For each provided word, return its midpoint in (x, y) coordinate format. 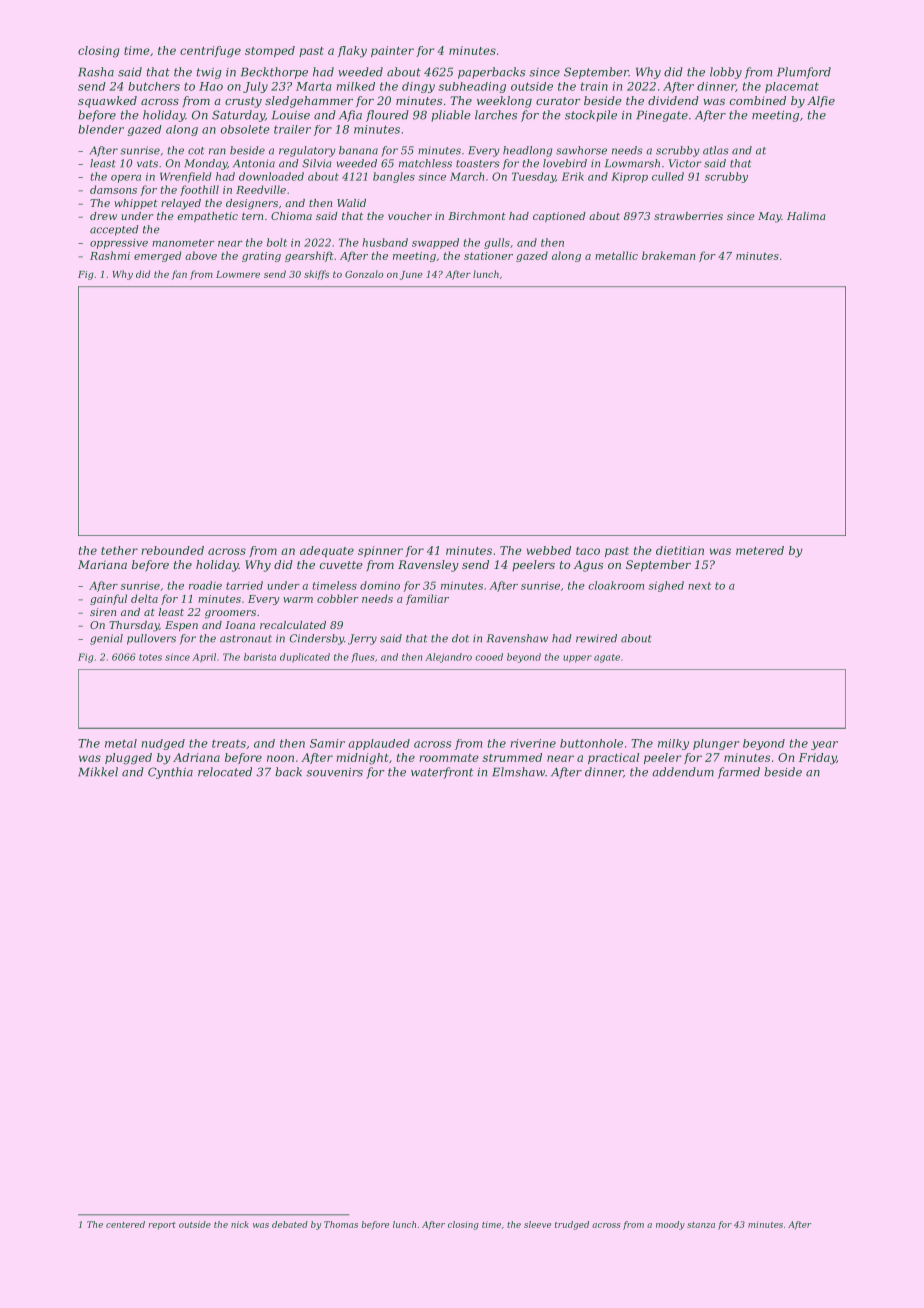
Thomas (341, 1224)
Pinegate (662, 116)
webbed (549, 550)
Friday (818, 759)
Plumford (804, 73)
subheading (472, 87)
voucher (410, 216)
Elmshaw (518, 772)
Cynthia (170, 773)
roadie (205, 585)
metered (760, 550)
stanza (701, 1225)
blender (101, 129)
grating (261, 257)
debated (290, 1224)
